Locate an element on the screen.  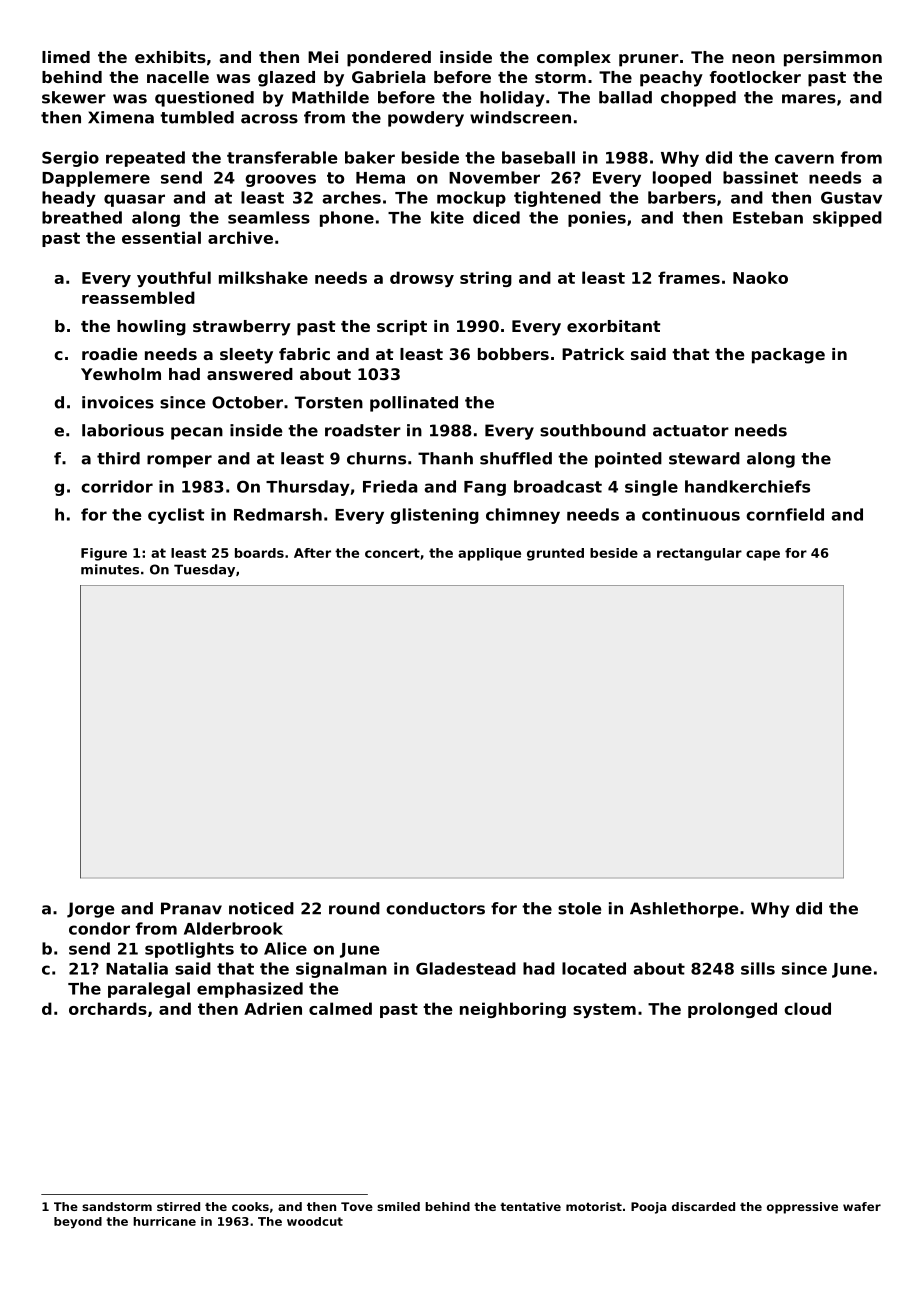
November is located at coordinates (494, 177).
